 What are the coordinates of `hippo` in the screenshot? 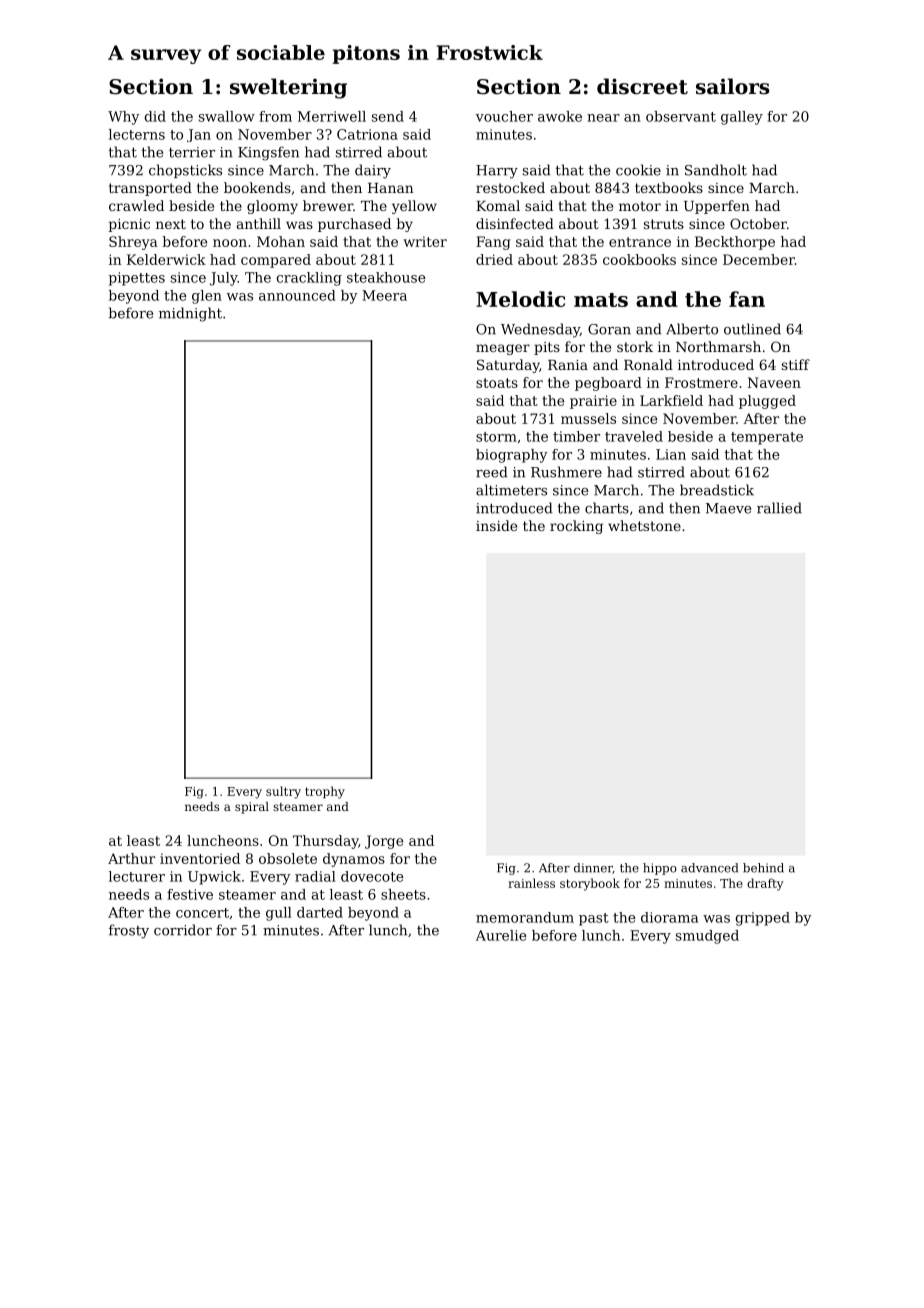 It's located at (660, 869).
